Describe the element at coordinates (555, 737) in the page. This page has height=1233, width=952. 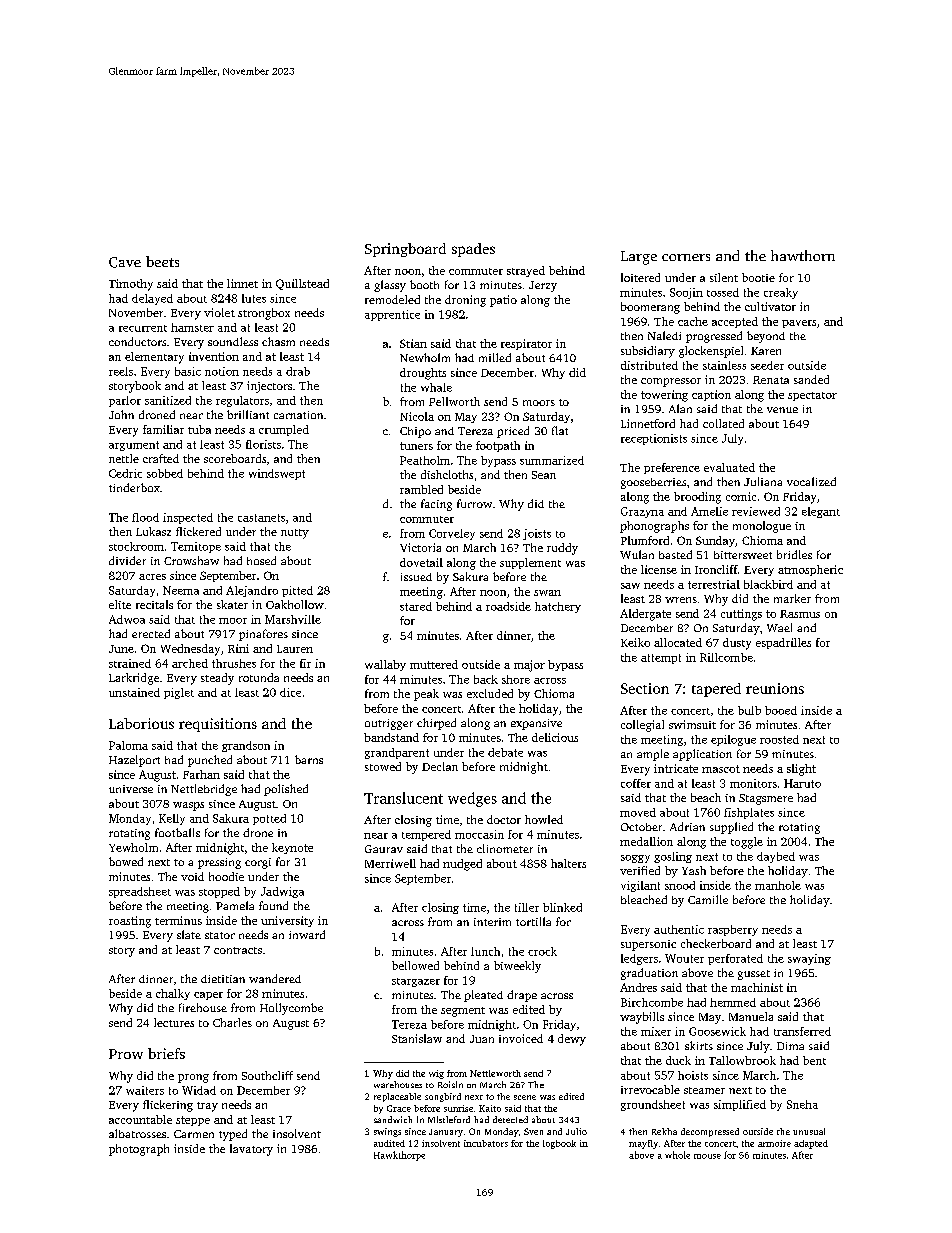
I see `delicious` at that location.
